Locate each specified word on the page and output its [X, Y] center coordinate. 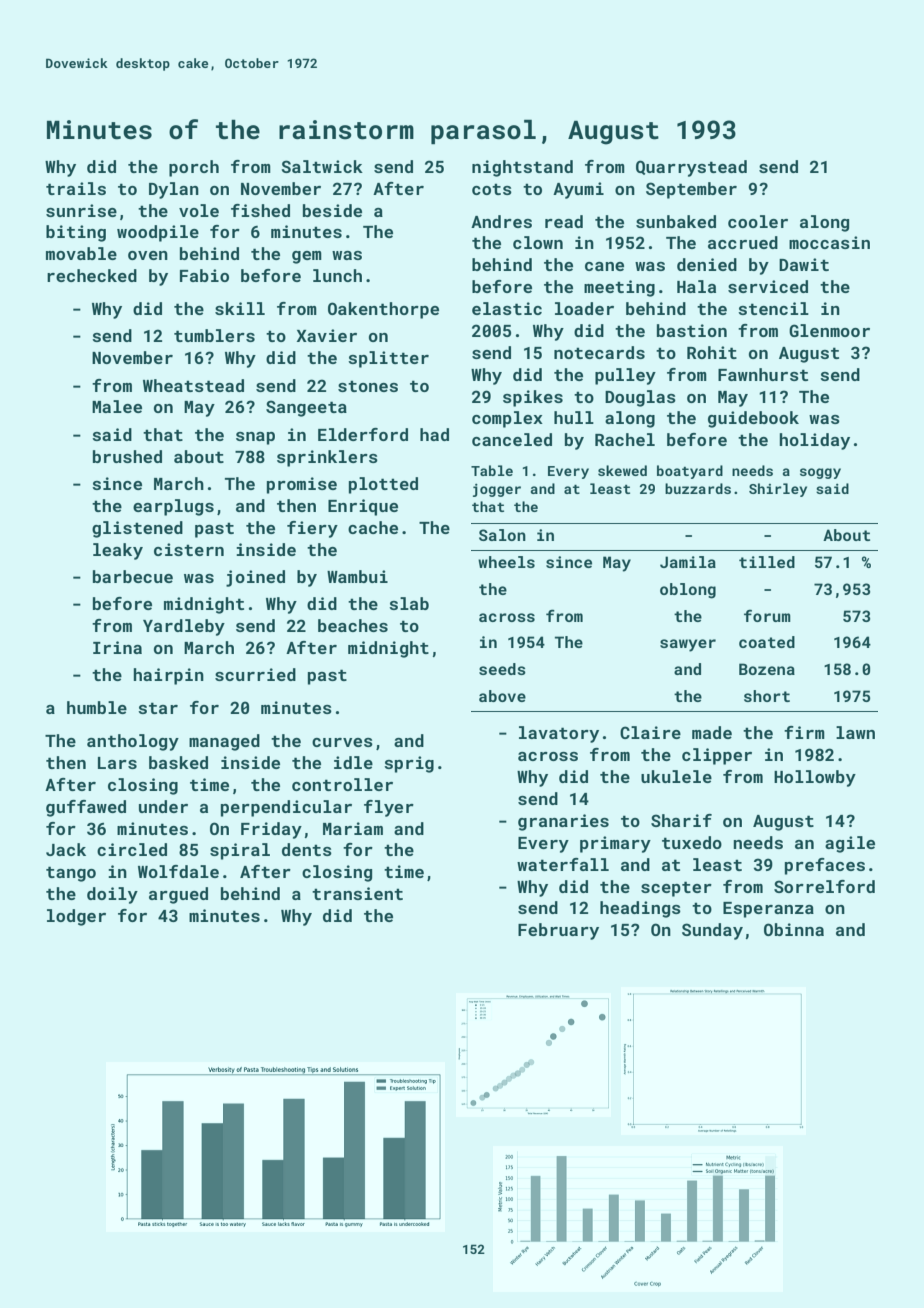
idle [353, 762]
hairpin [169, 676]
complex [507, 419]
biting [76, 233]
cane [604, 266]
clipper [717, 756]
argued [178, 895]
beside [332, 210]
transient [357, 893]
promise [302, 485]
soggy [820, 473]
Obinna [794, 929]
